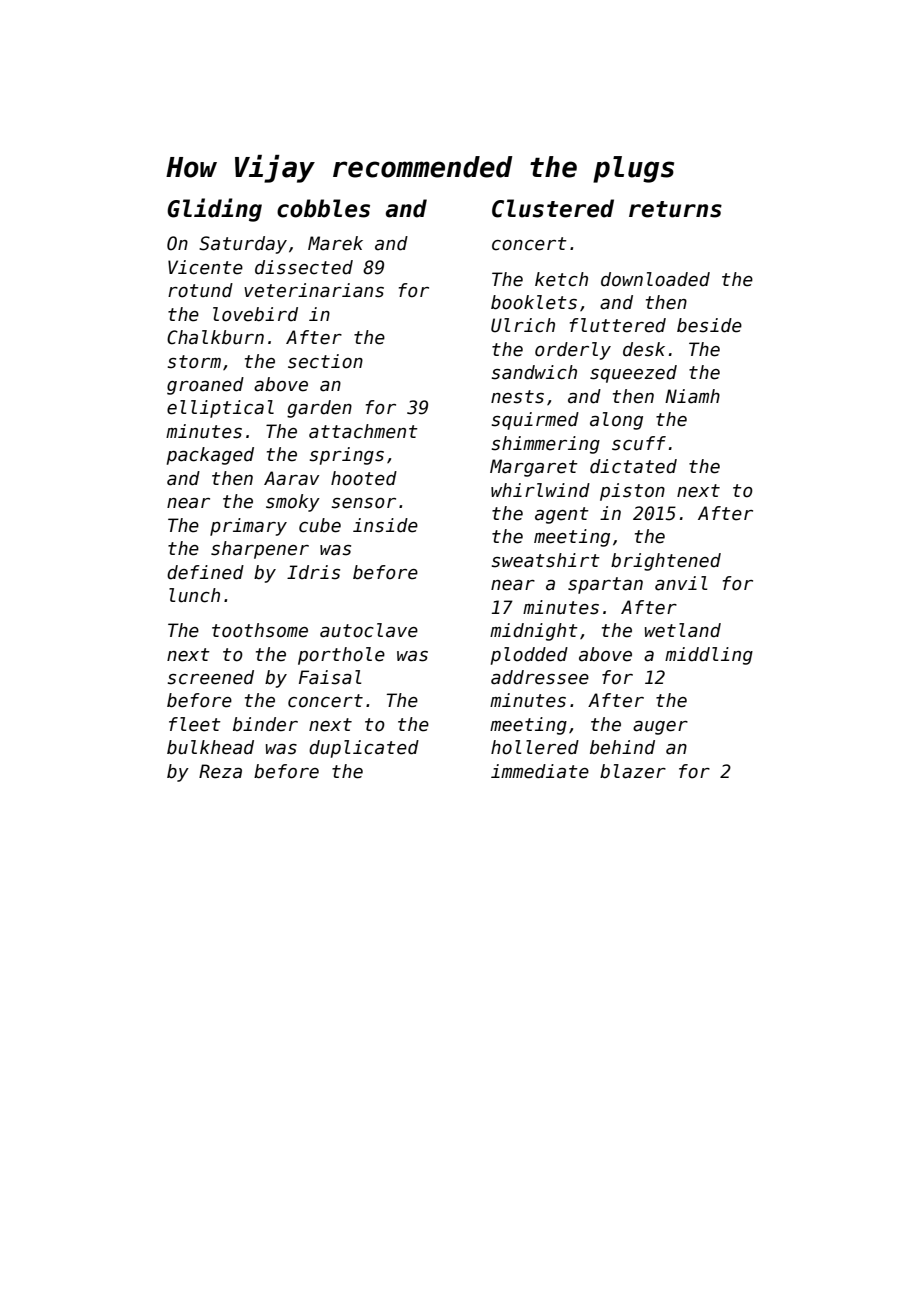  What do you see at coordinates (369, 630) in the document?
I see `autoclave` at bounding box center [369, 630].
